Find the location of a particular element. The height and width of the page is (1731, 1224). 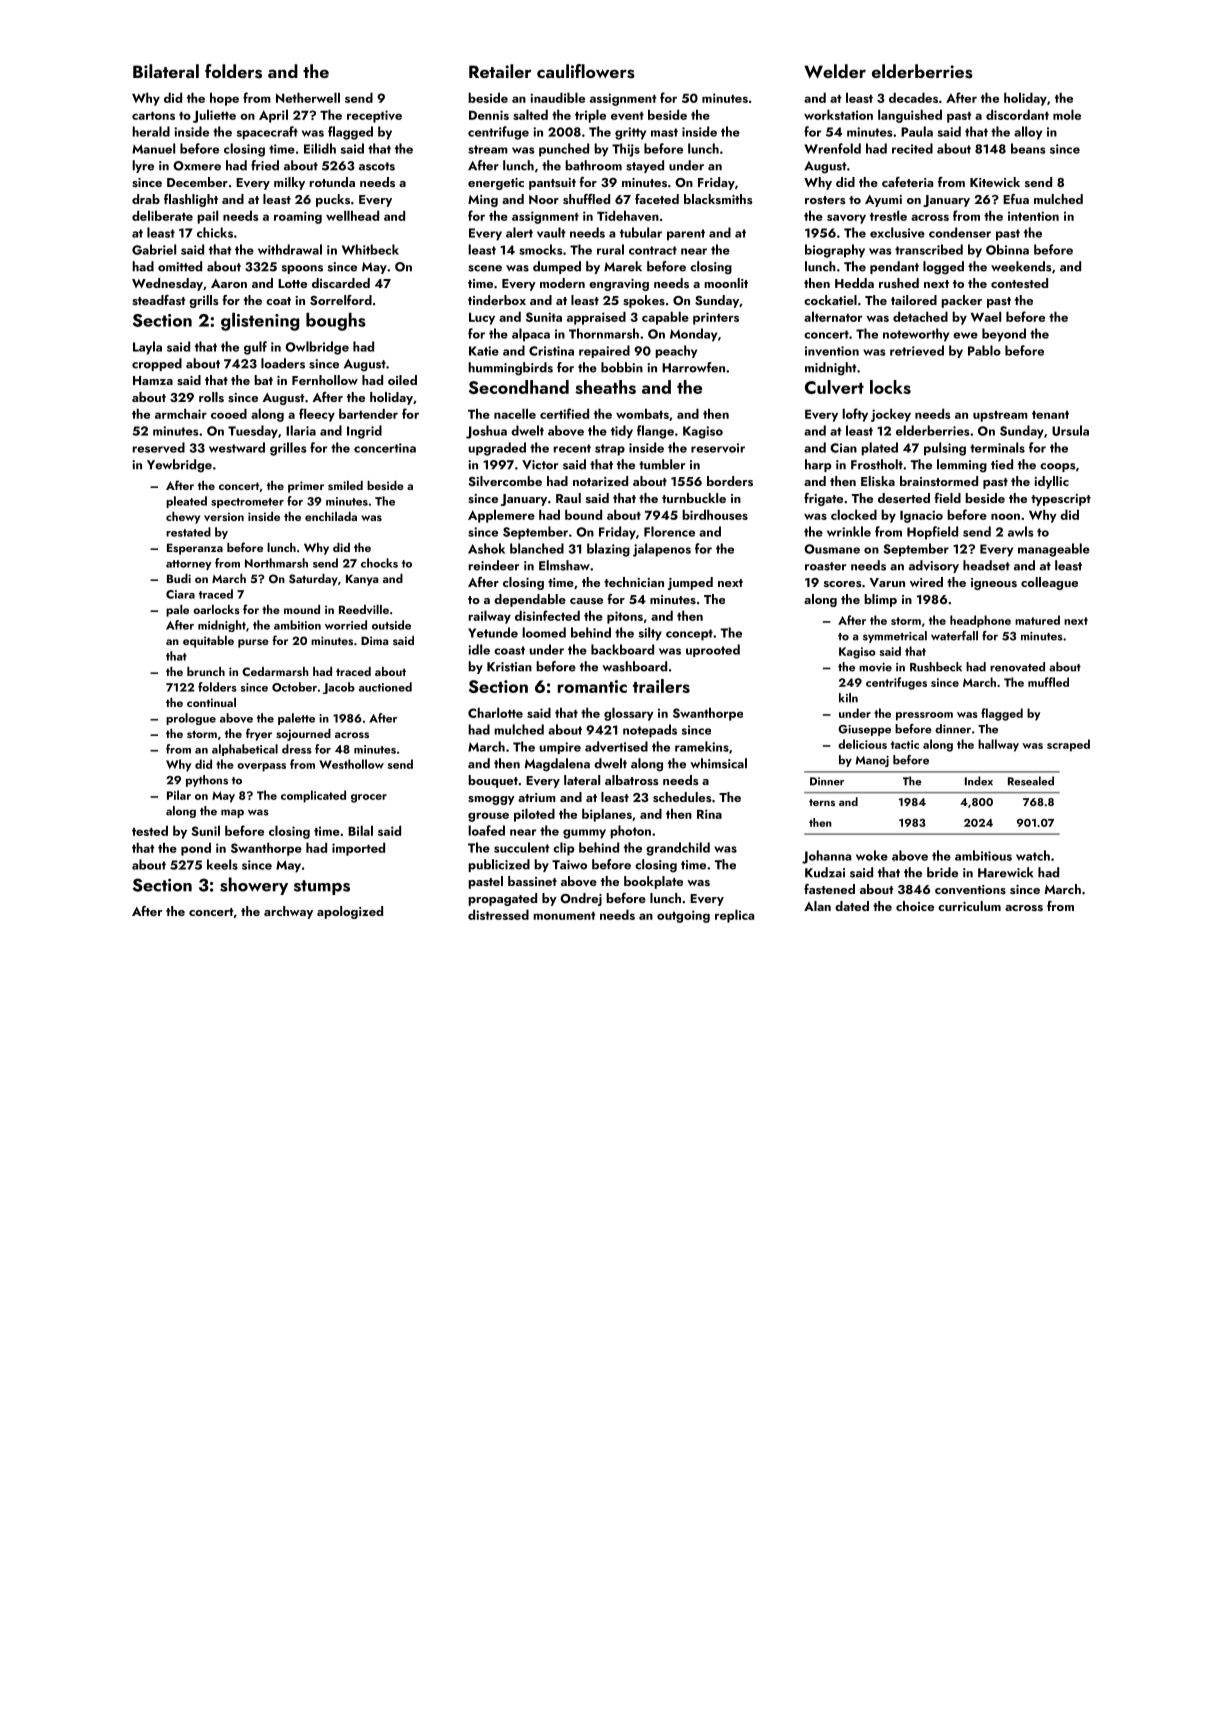

pail is located at coordinates (207, 217).
